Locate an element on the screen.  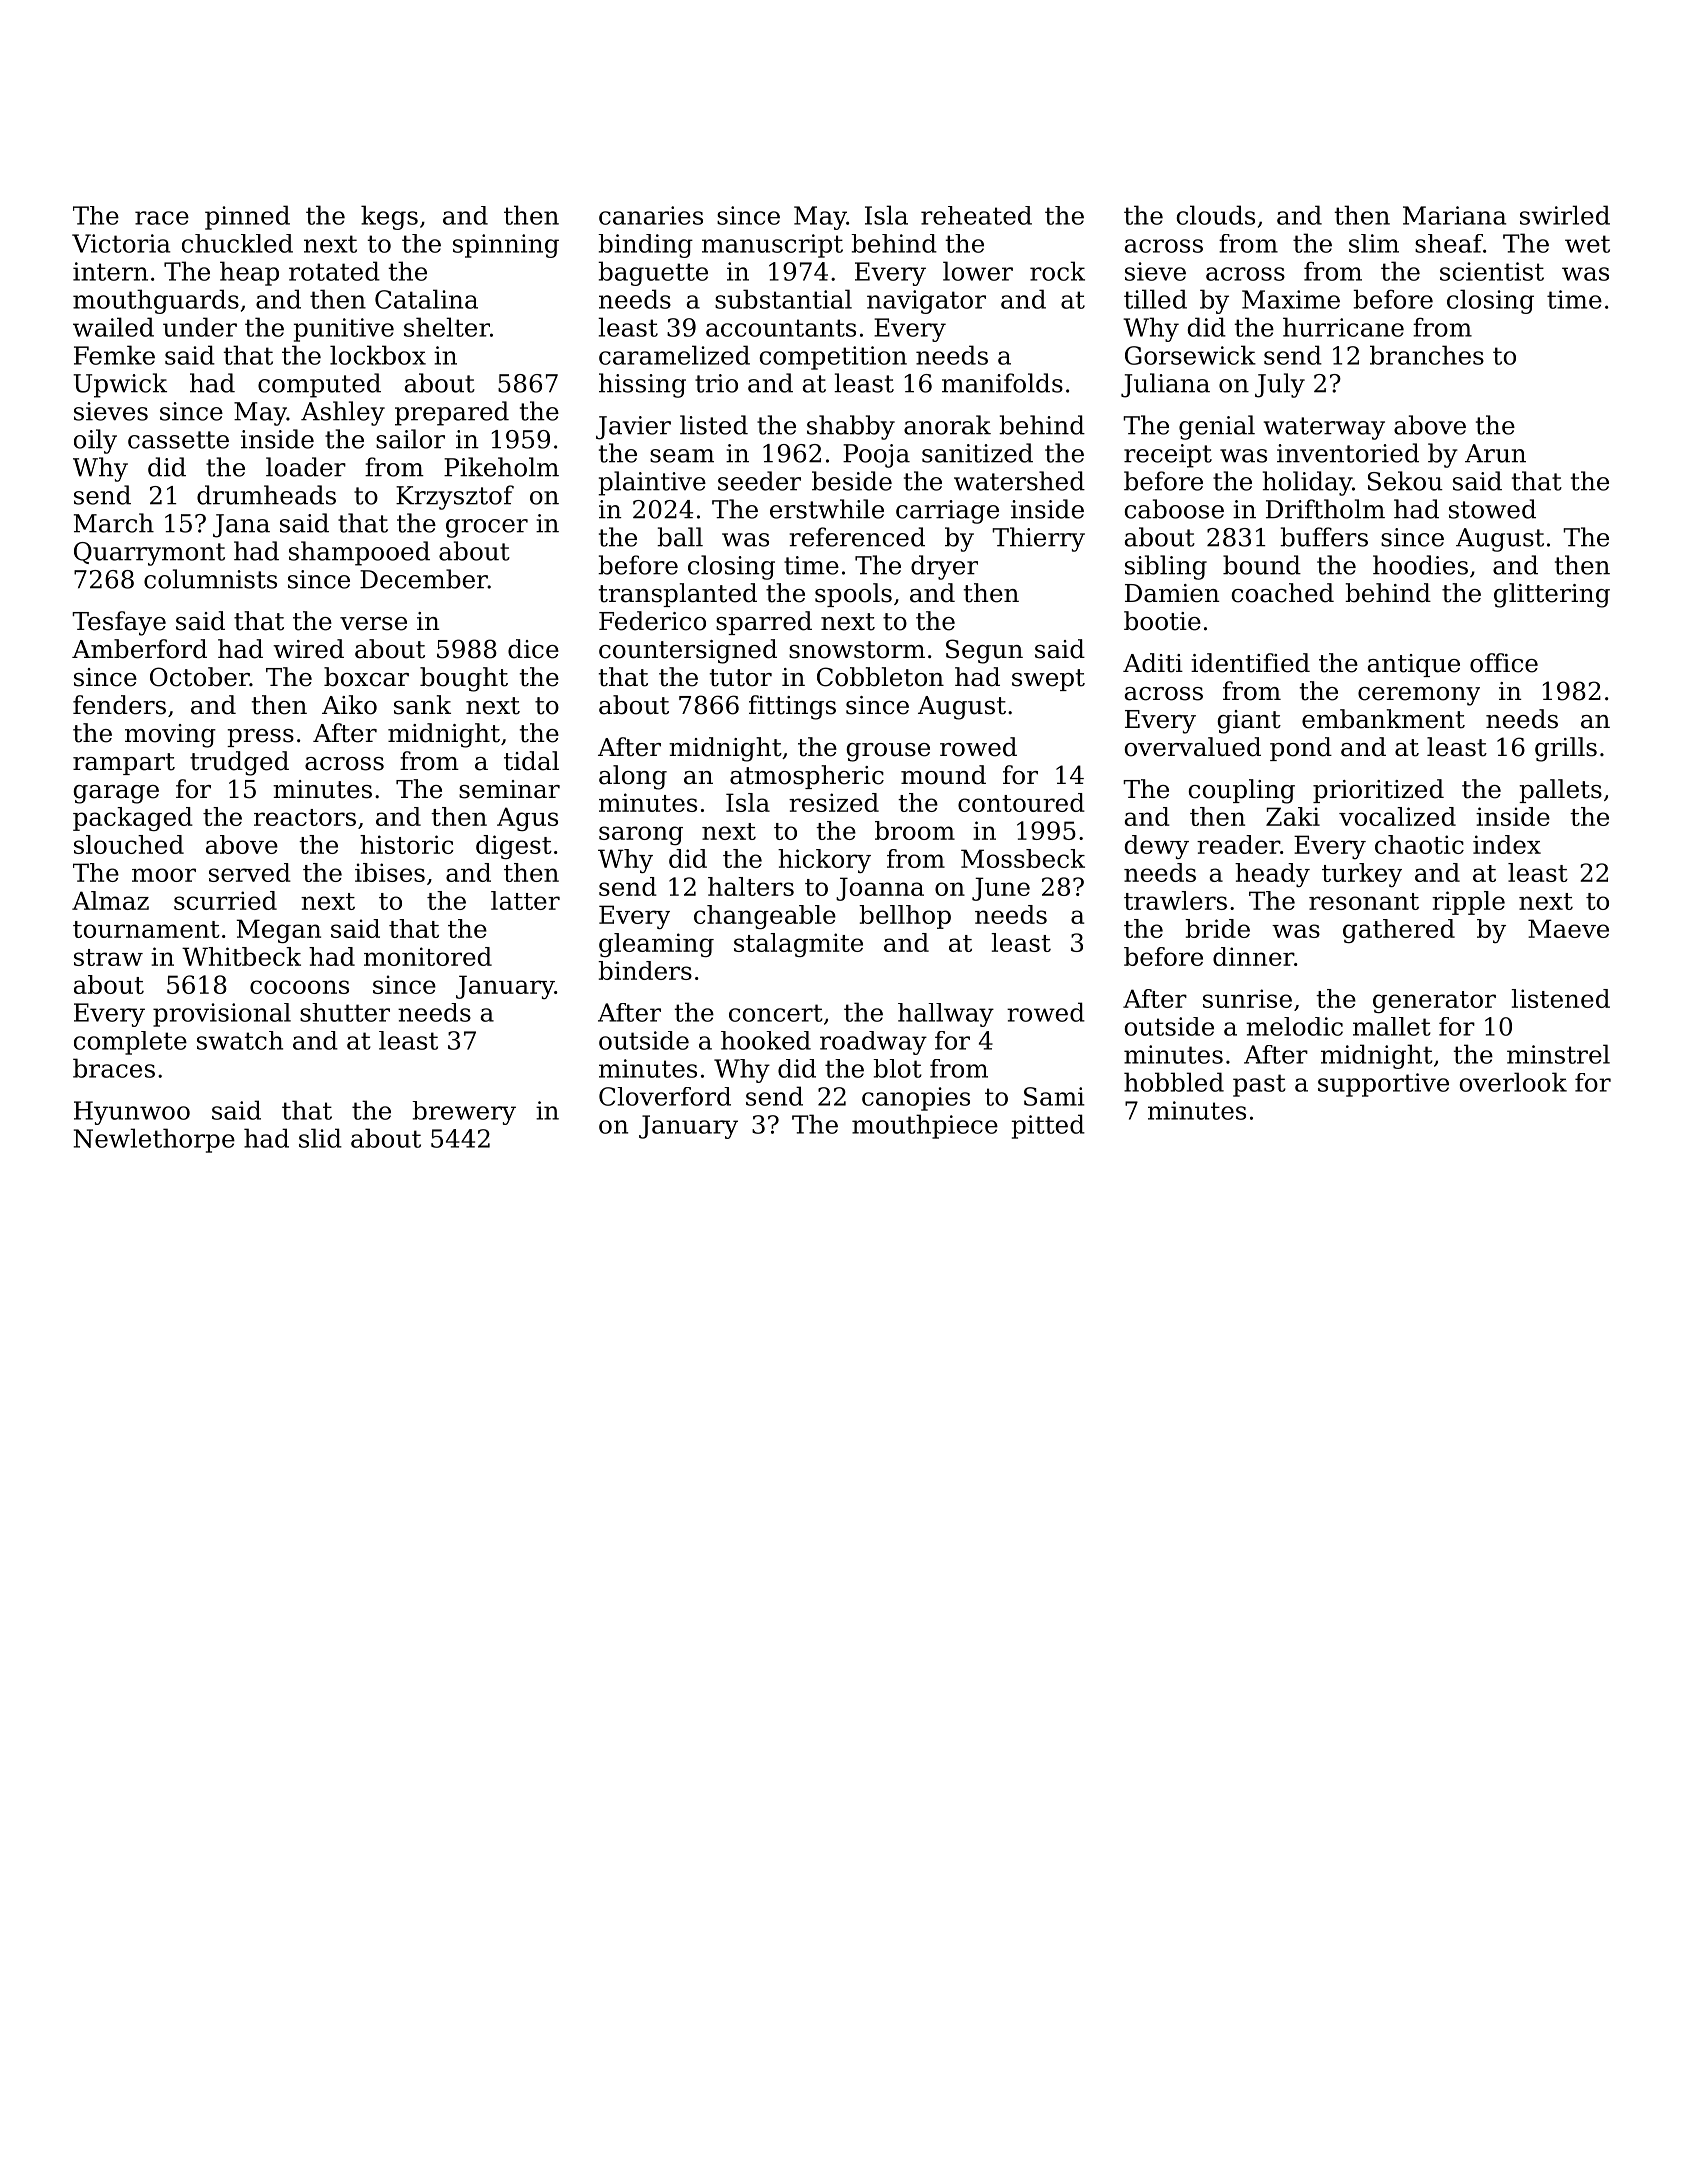
pinned is located at coordinates (247, 217).
